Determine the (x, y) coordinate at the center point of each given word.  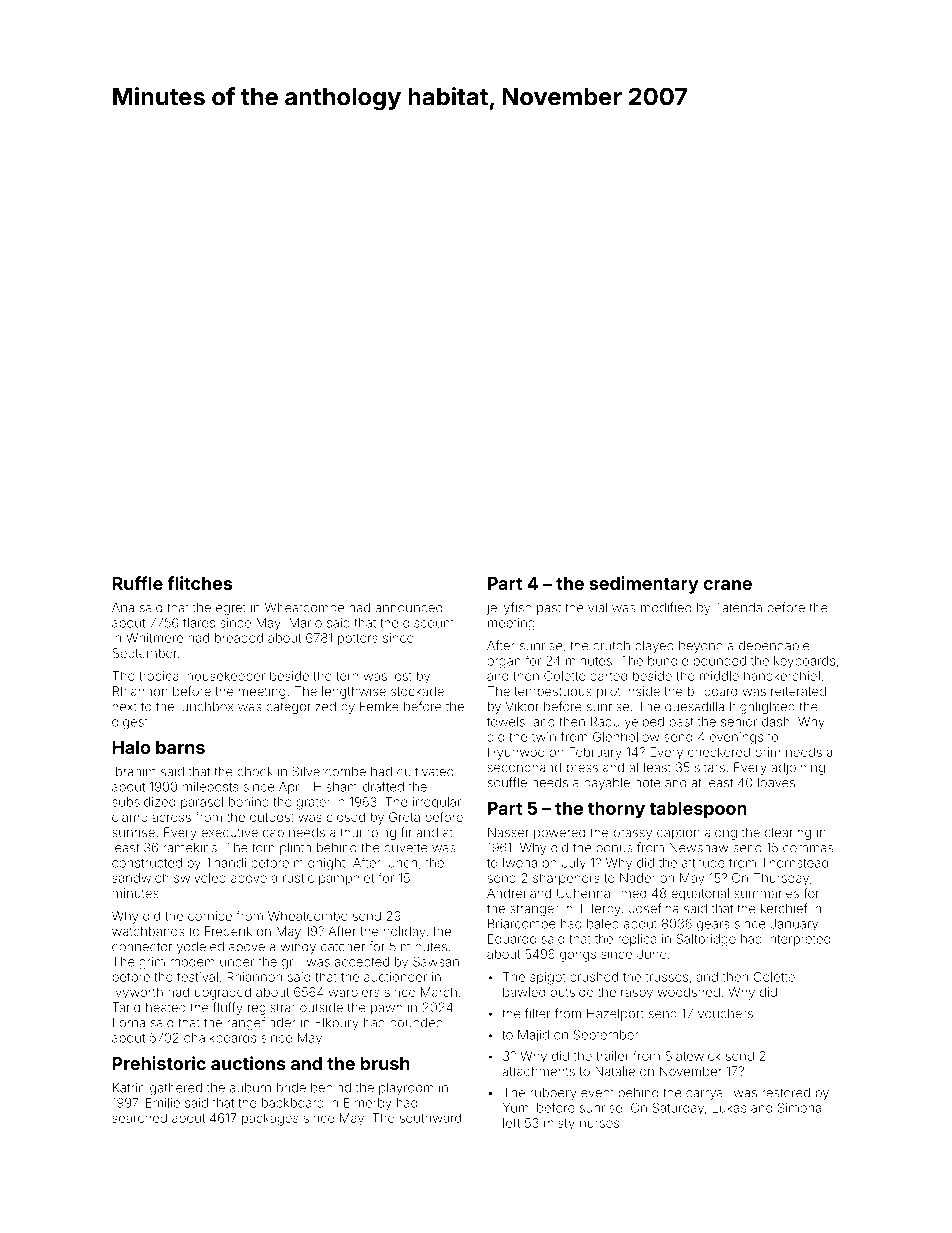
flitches (199, 583)
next (124, 707)
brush (385, 1063)
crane (727, 585)
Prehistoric (159, 1063)
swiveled (200, 878)
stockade (417, 691)
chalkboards (220, 1038)
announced (408, 608)
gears (713, 926)
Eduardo (512, 939)
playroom (406, 1089)
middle (719, 676)
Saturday (678, 1109)
